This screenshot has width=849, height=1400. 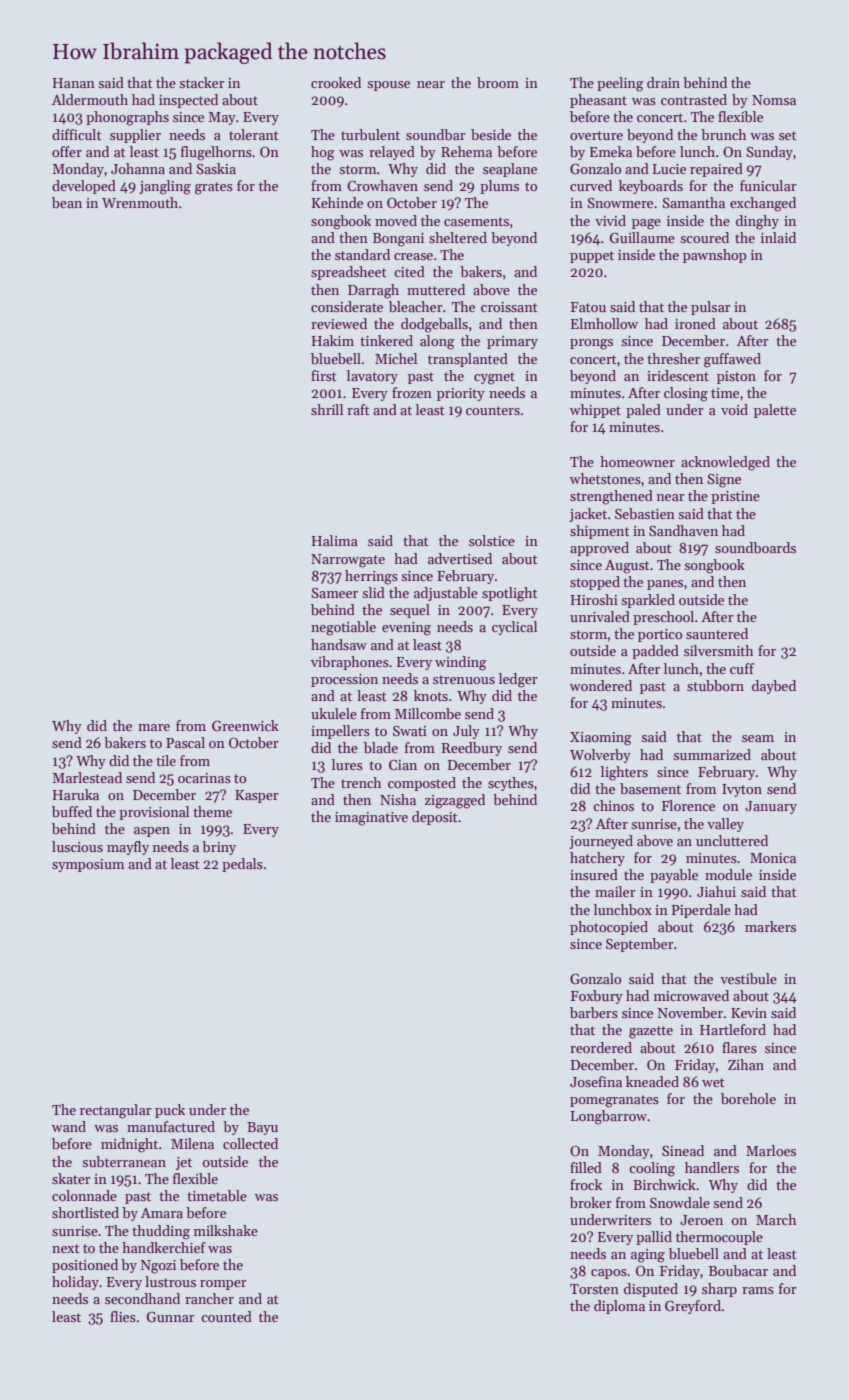 I want to click on pedals, so click(x=242, y=865).
